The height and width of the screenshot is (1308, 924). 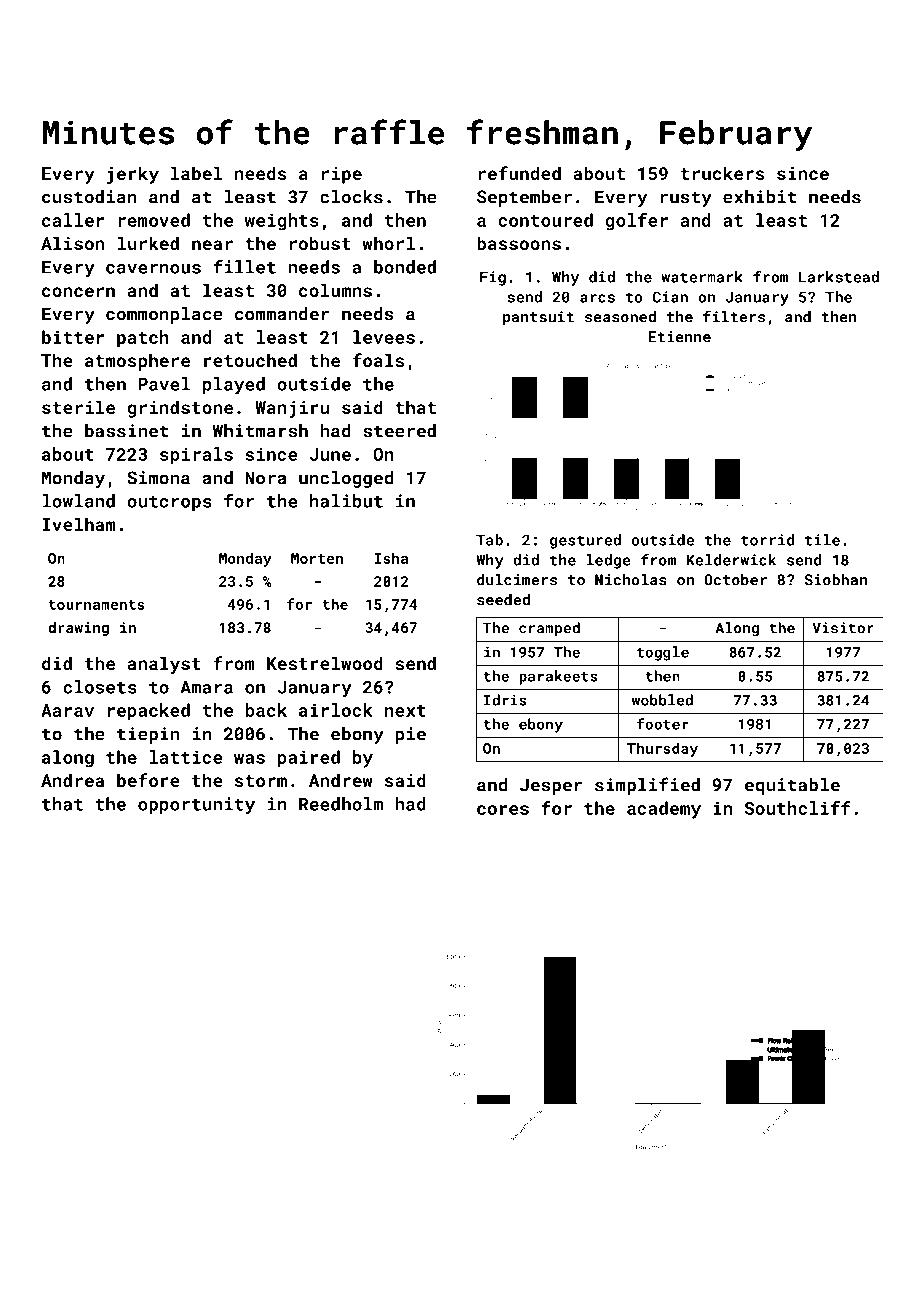 I want to click on clocks, so click(x=351, y=197).
